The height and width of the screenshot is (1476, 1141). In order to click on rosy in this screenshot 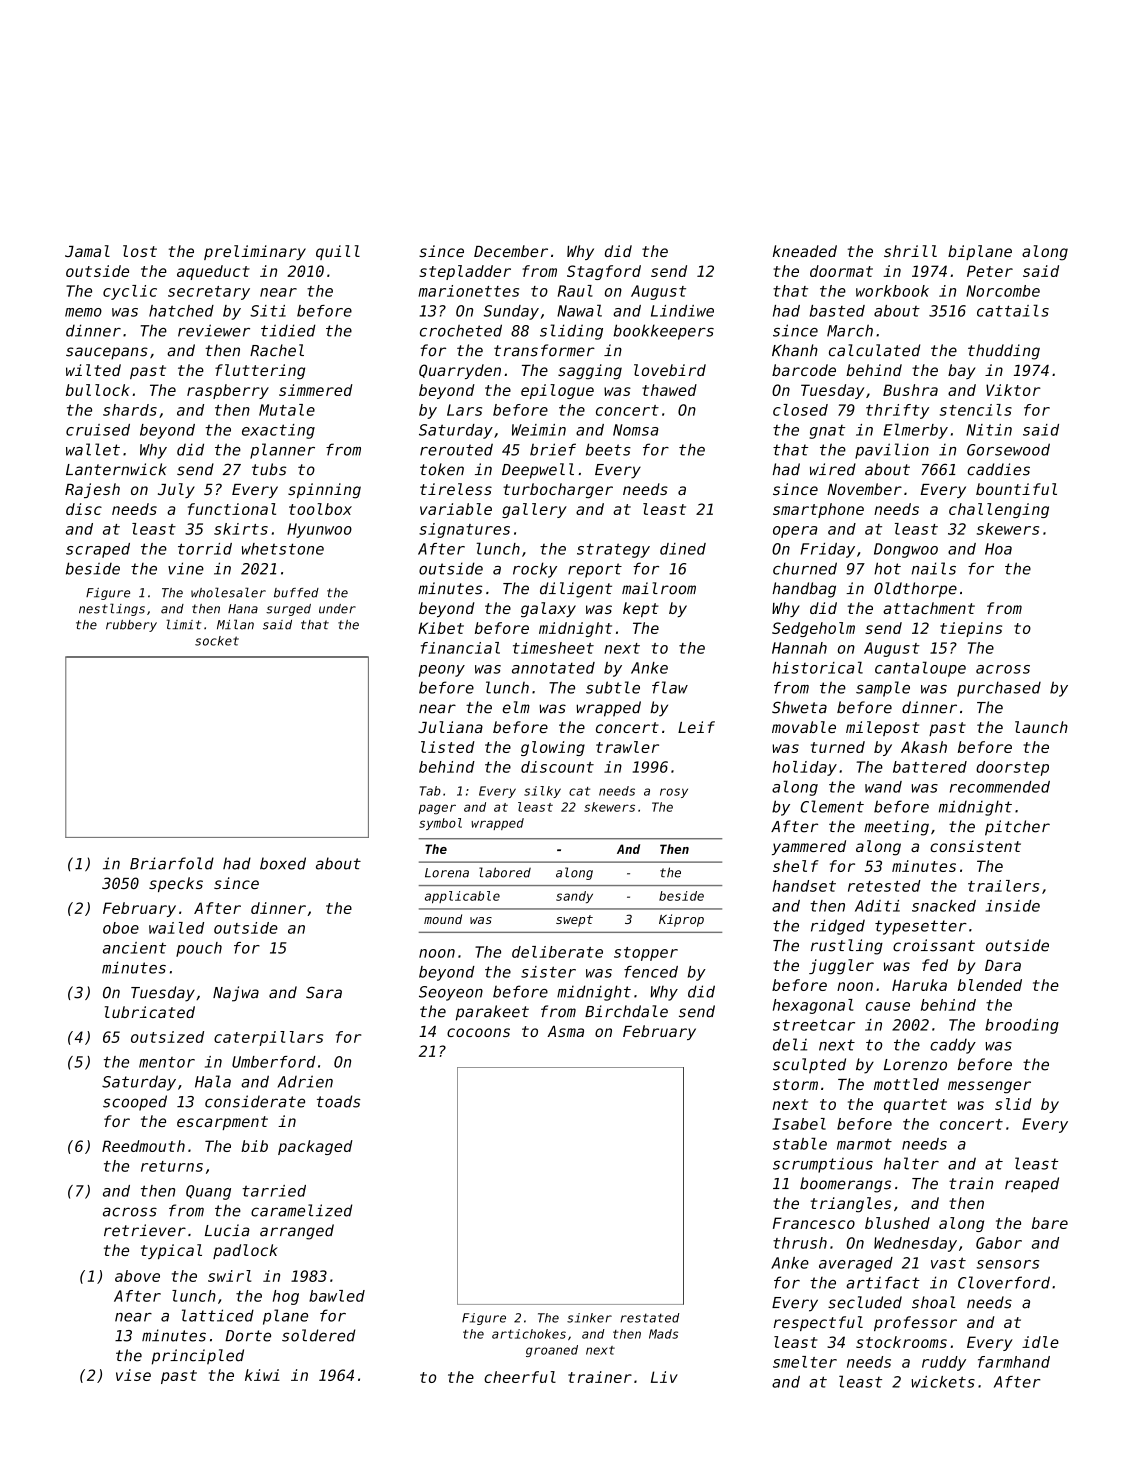, I will do `click(674, 793)`.
